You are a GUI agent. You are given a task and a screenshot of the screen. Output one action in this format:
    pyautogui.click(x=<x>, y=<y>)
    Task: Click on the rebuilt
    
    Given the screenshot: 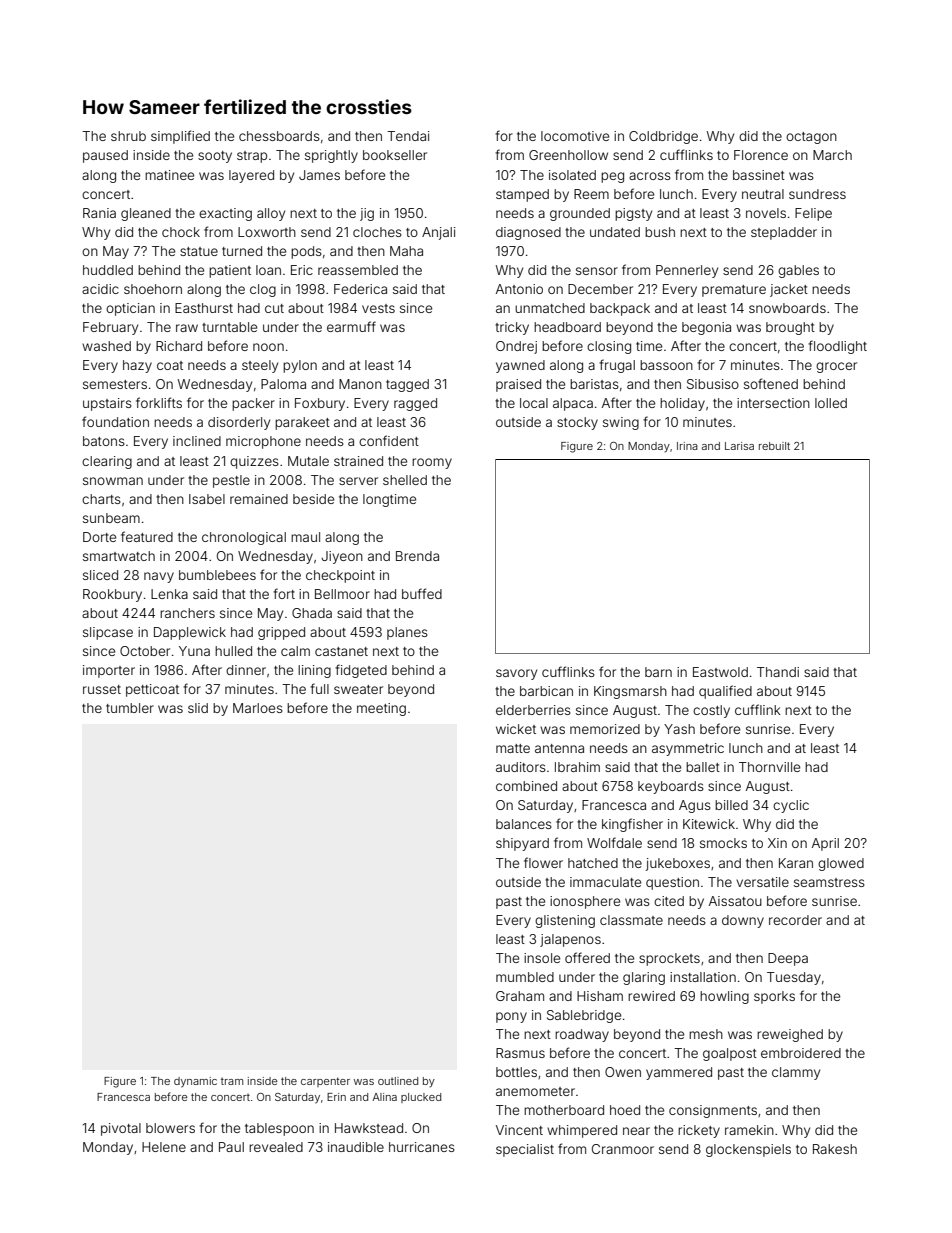 What is the action you would take?
    pyautogui.click(x=774, y=446)
